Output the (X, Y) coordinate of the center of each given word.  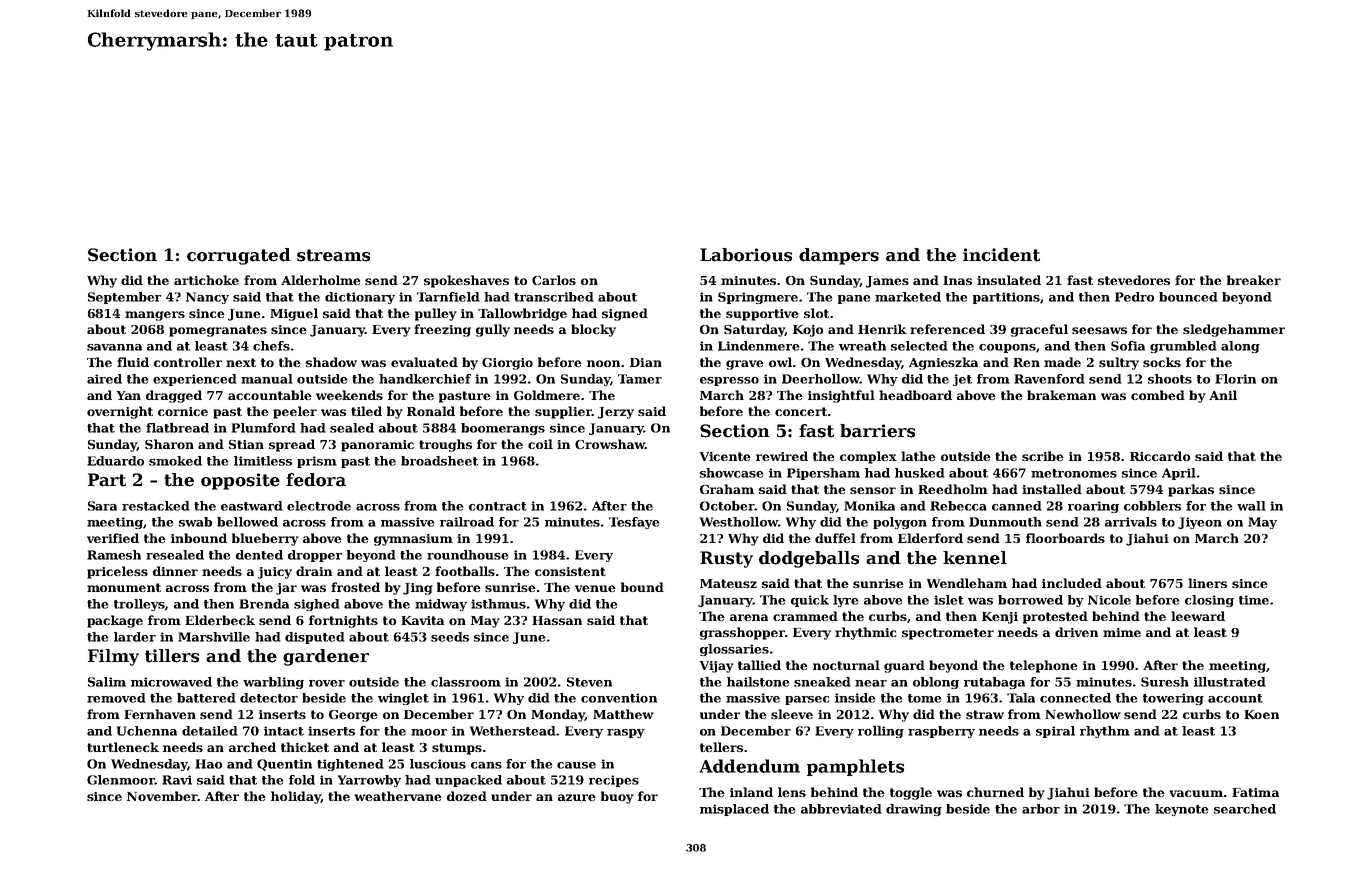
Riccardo (1160, 456)
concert (801, 411)
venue (595, 588)
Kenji (1000, 618)
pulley (436, 314)
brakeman (1061, 395)
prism (317, 462)
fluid (133, 362)
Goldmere (547, 395)
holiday (296, 797)
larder (135, 637)
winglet (403, 699)
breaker (1254, 280)
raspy (626, 733)
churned (995, 792)
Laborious (746, 255)
